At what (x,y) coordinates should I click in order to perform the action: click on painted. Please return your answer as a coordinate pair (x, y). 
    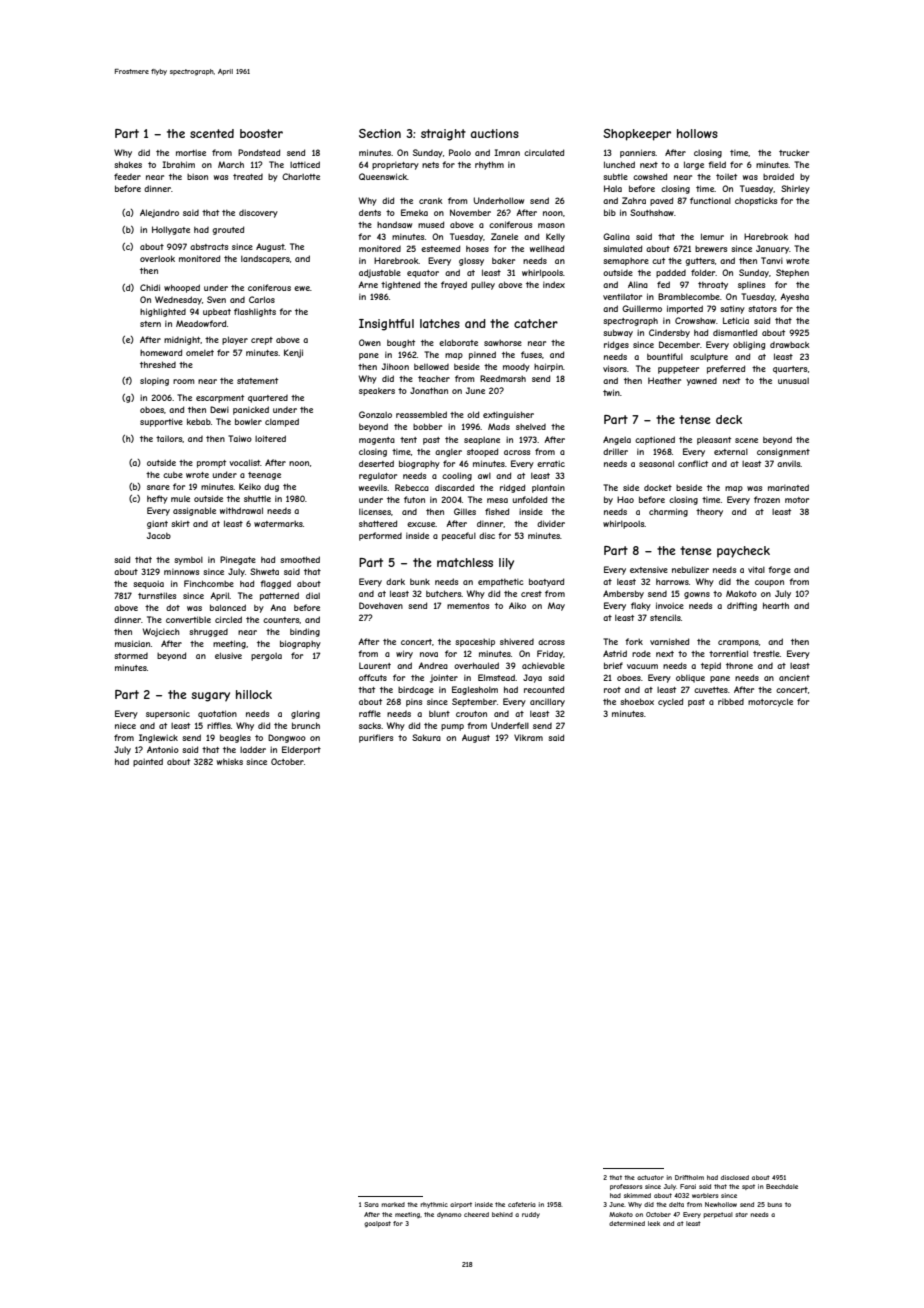
    Looking at the image, I should click on (148, 762).
